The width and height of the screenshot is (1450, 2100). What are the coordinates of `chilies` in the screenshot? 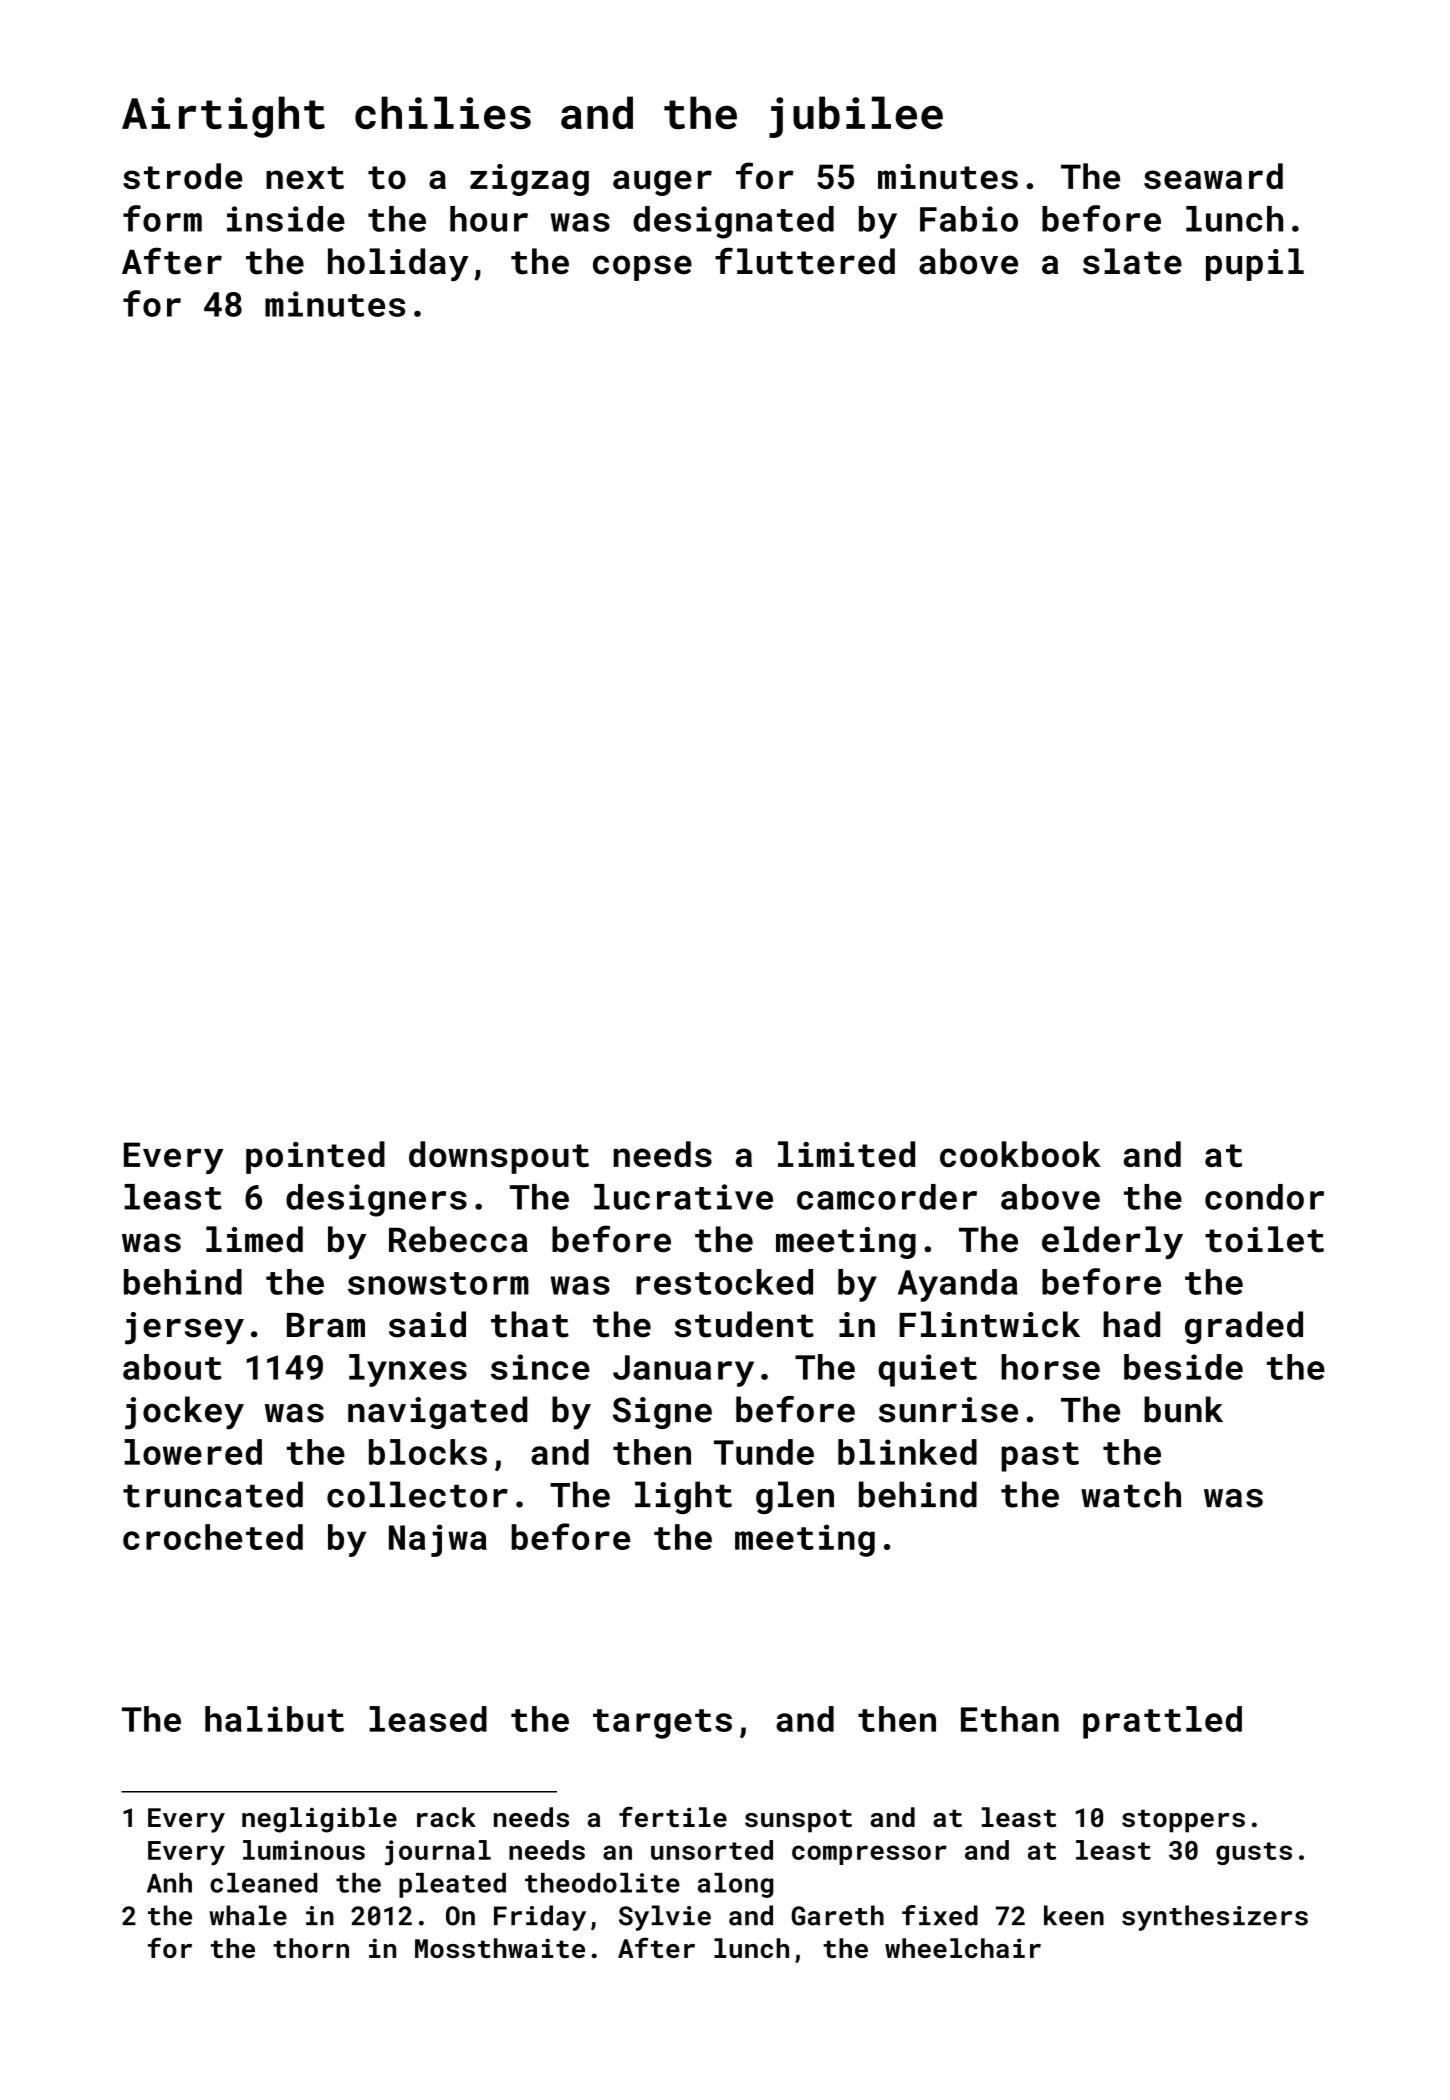 It's located at (443, 112).
